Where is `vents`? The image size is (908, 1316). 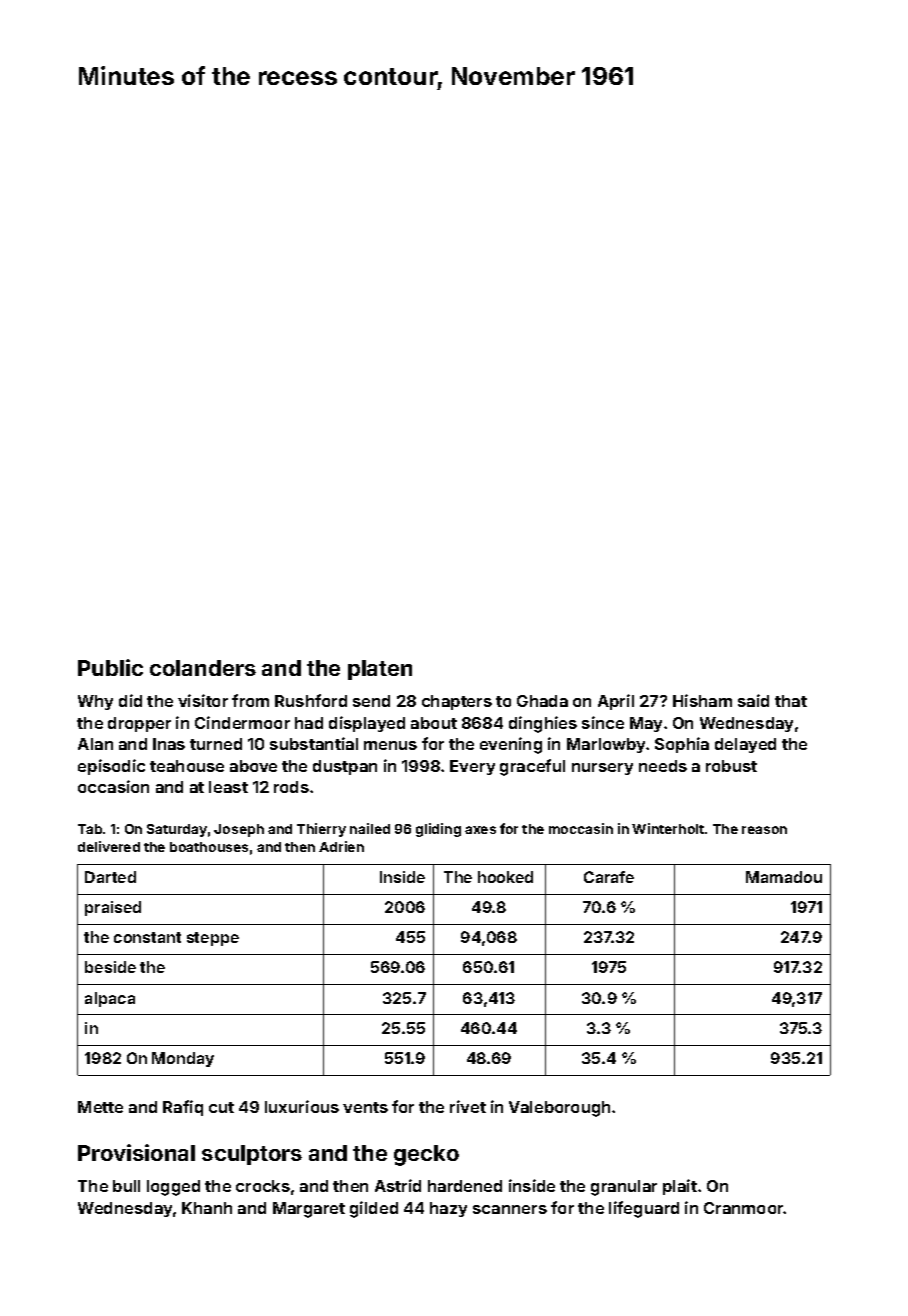 vents is located at coordinates (365, 1107).
